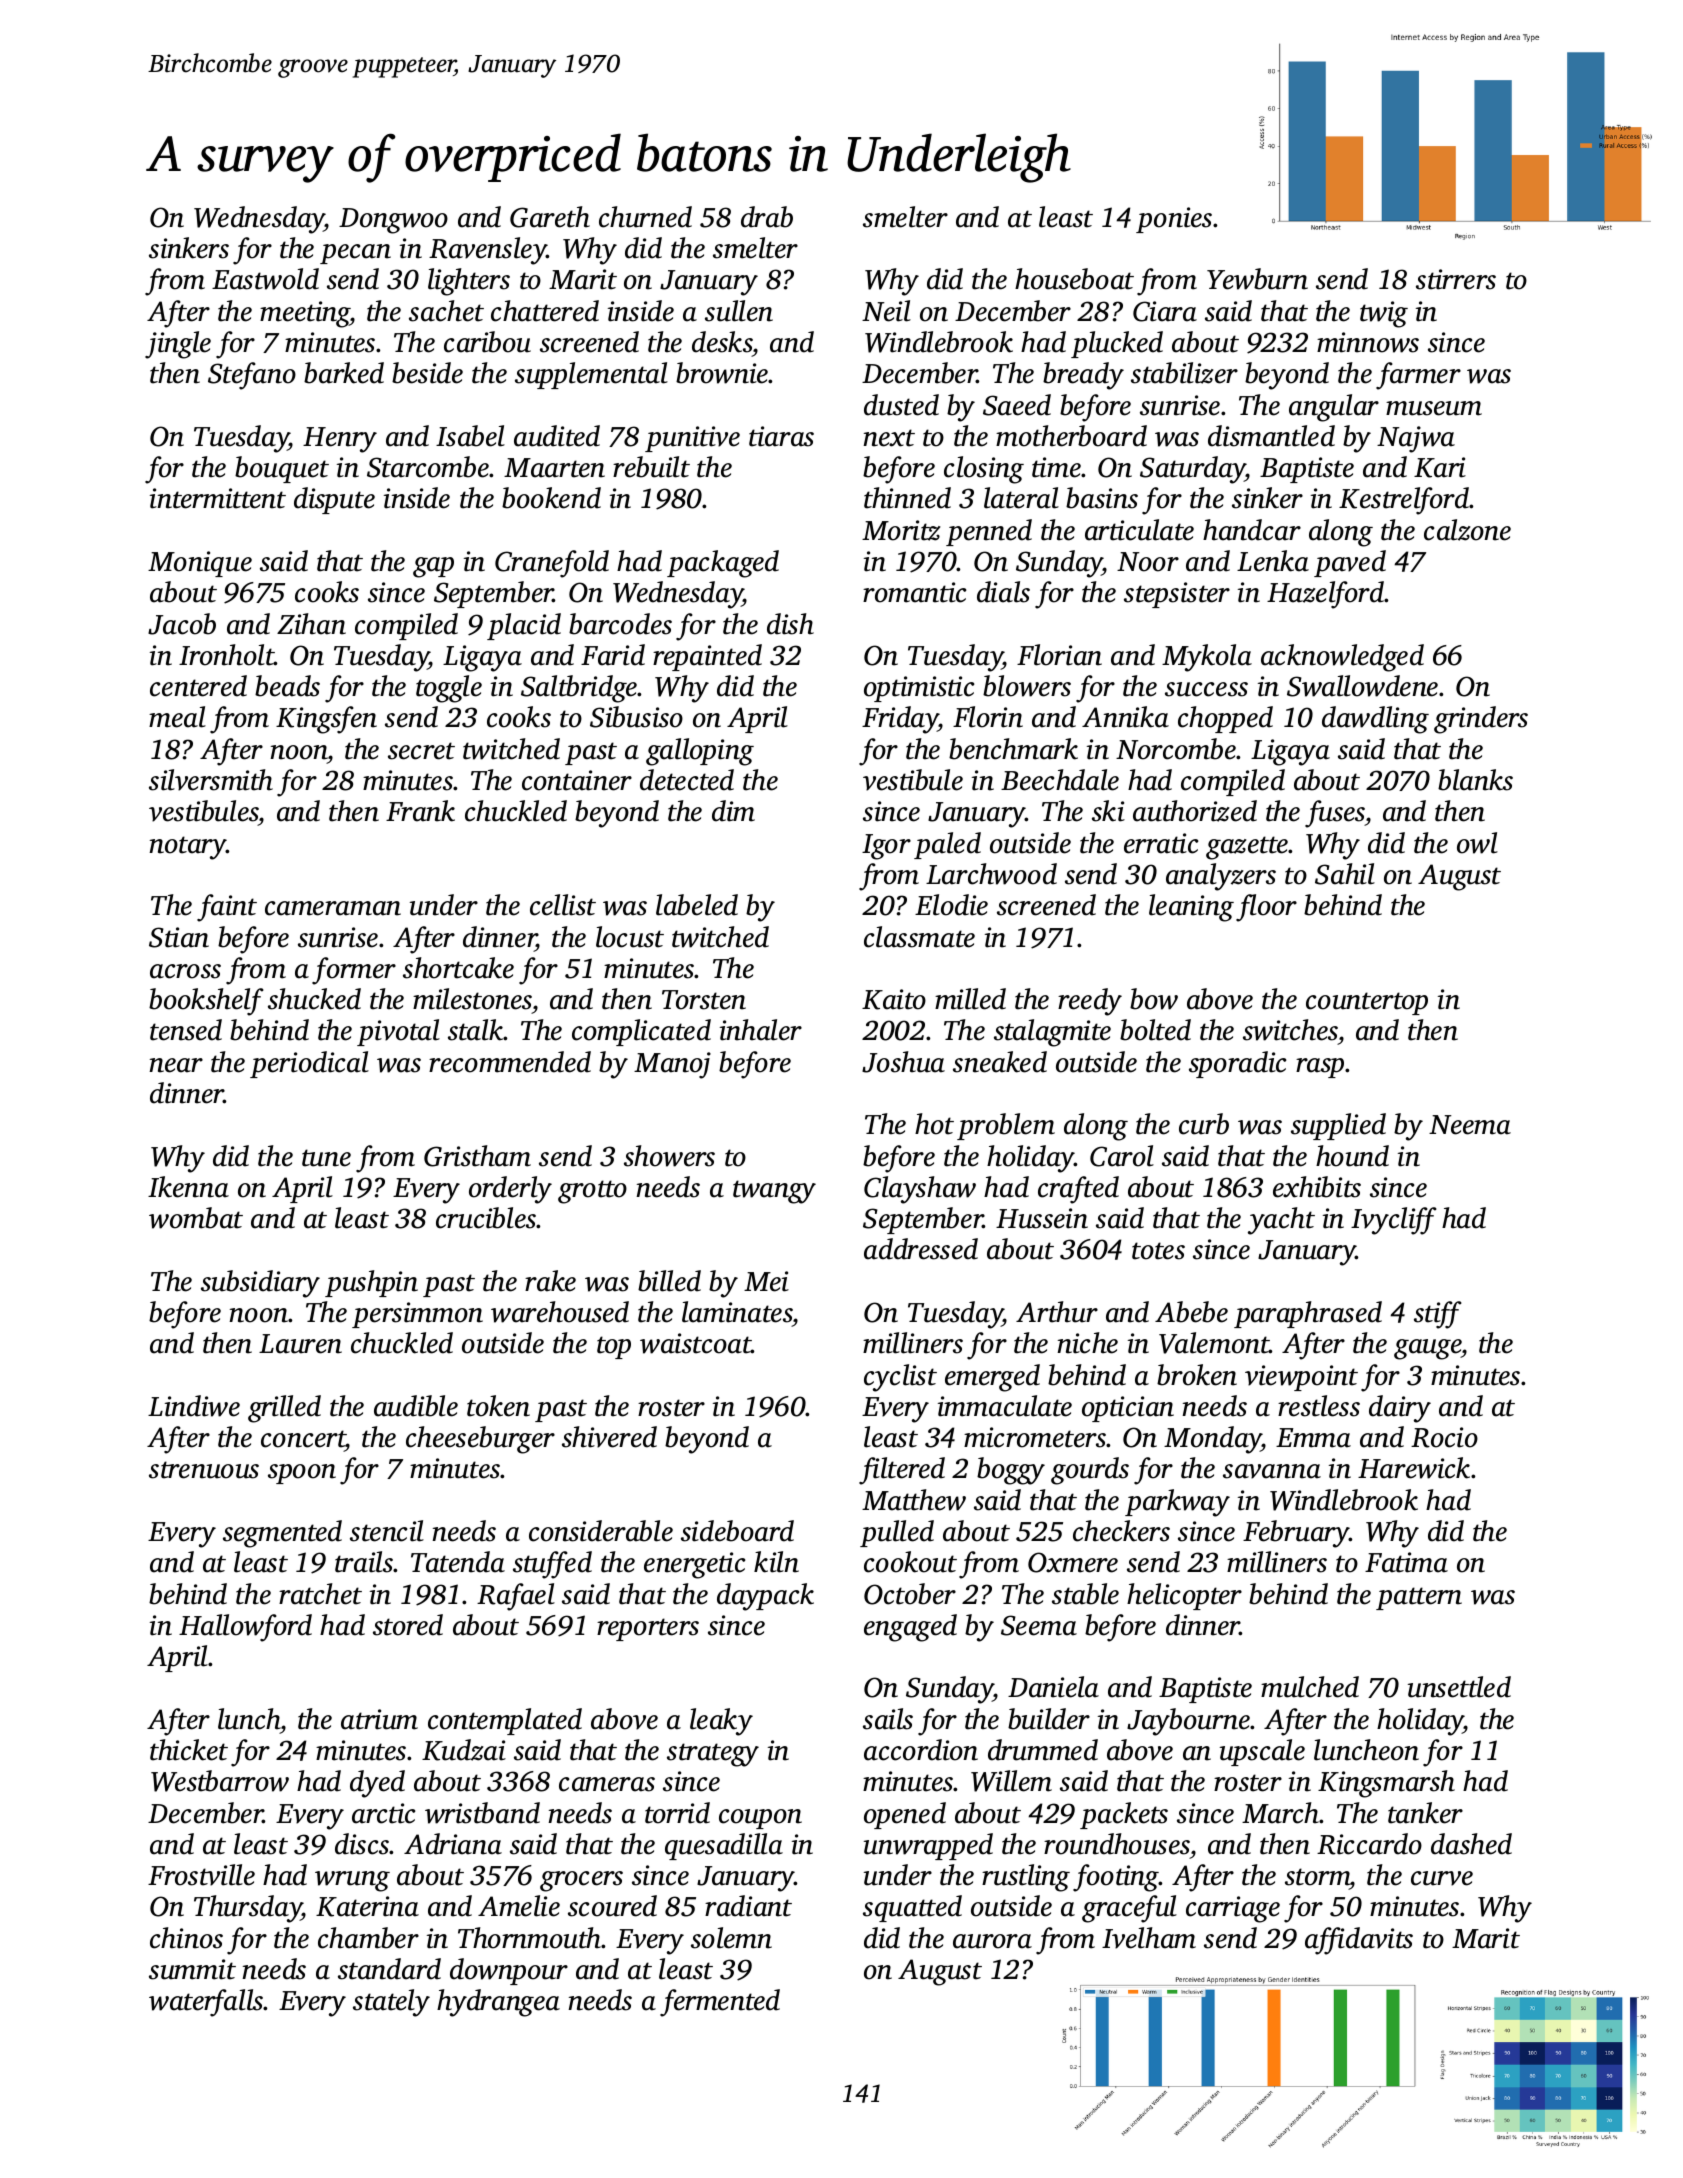  Describe the element at coordinates (901, 405) in the document. I see `dusted` at that location.
